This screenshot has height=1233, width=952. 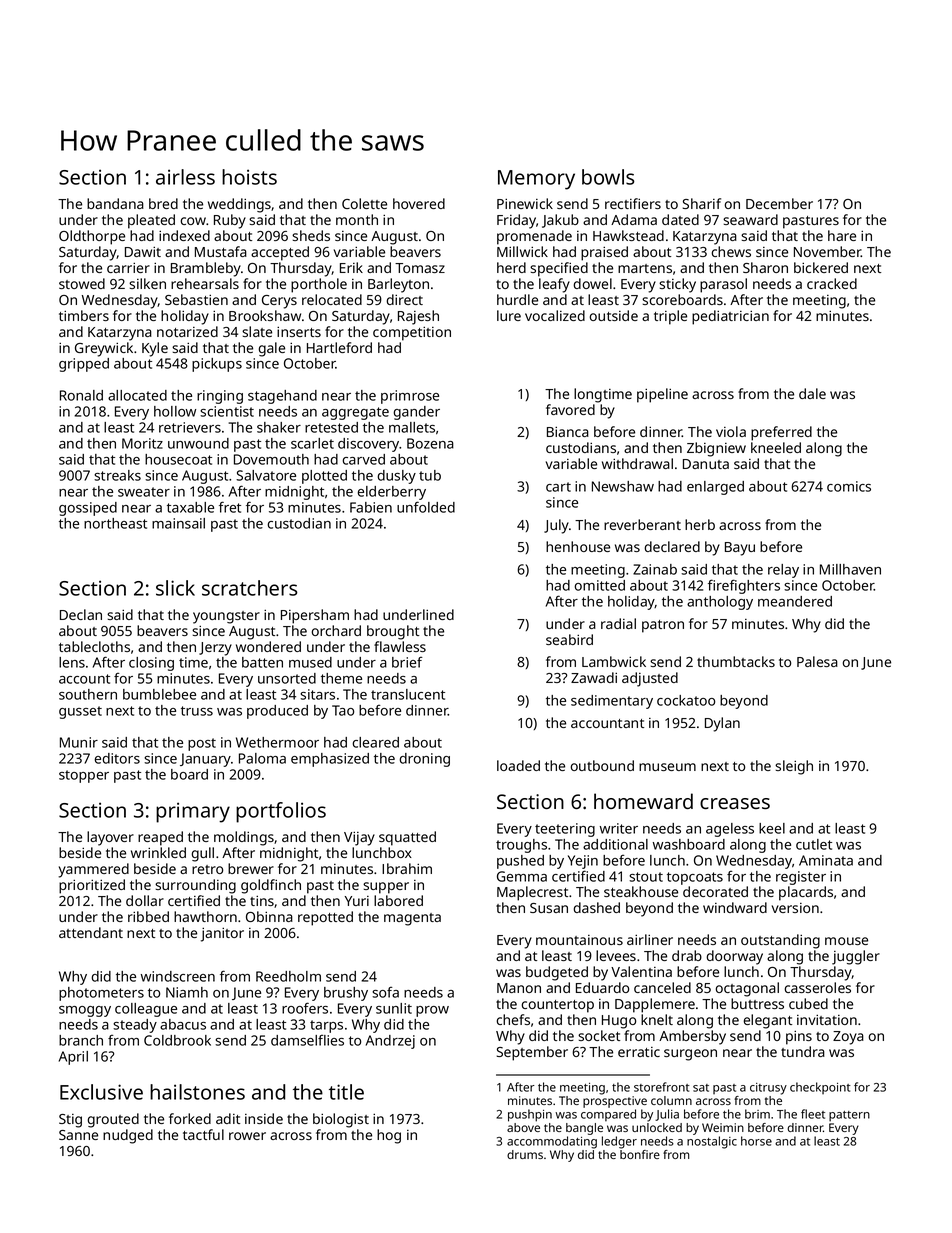 I want to click on attendant, so click(x=91, y=932).
